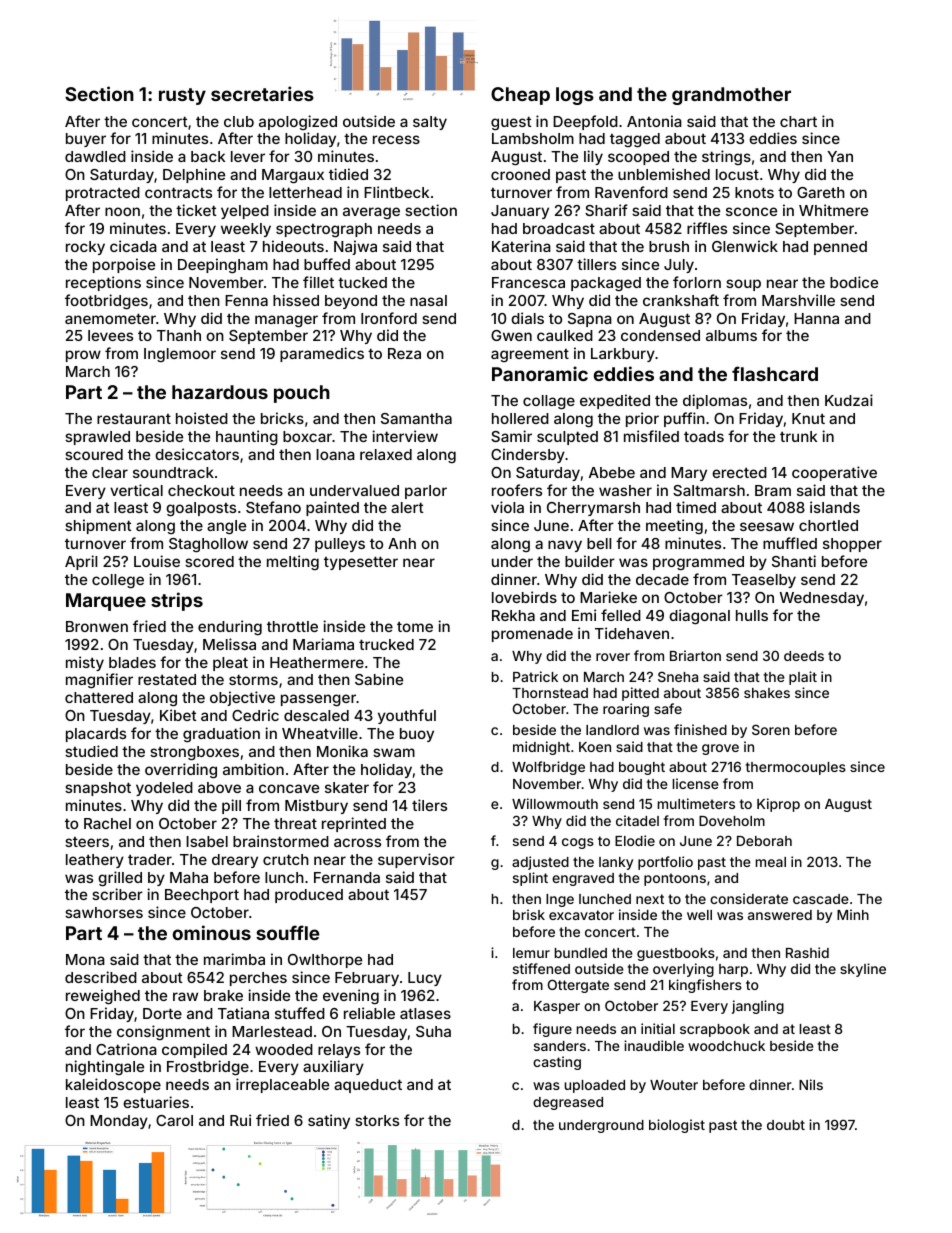 The image size is (952, 1233). Describe the element at coordinates (786, 1125) in the screenshot. I see `doubt` at that location.
